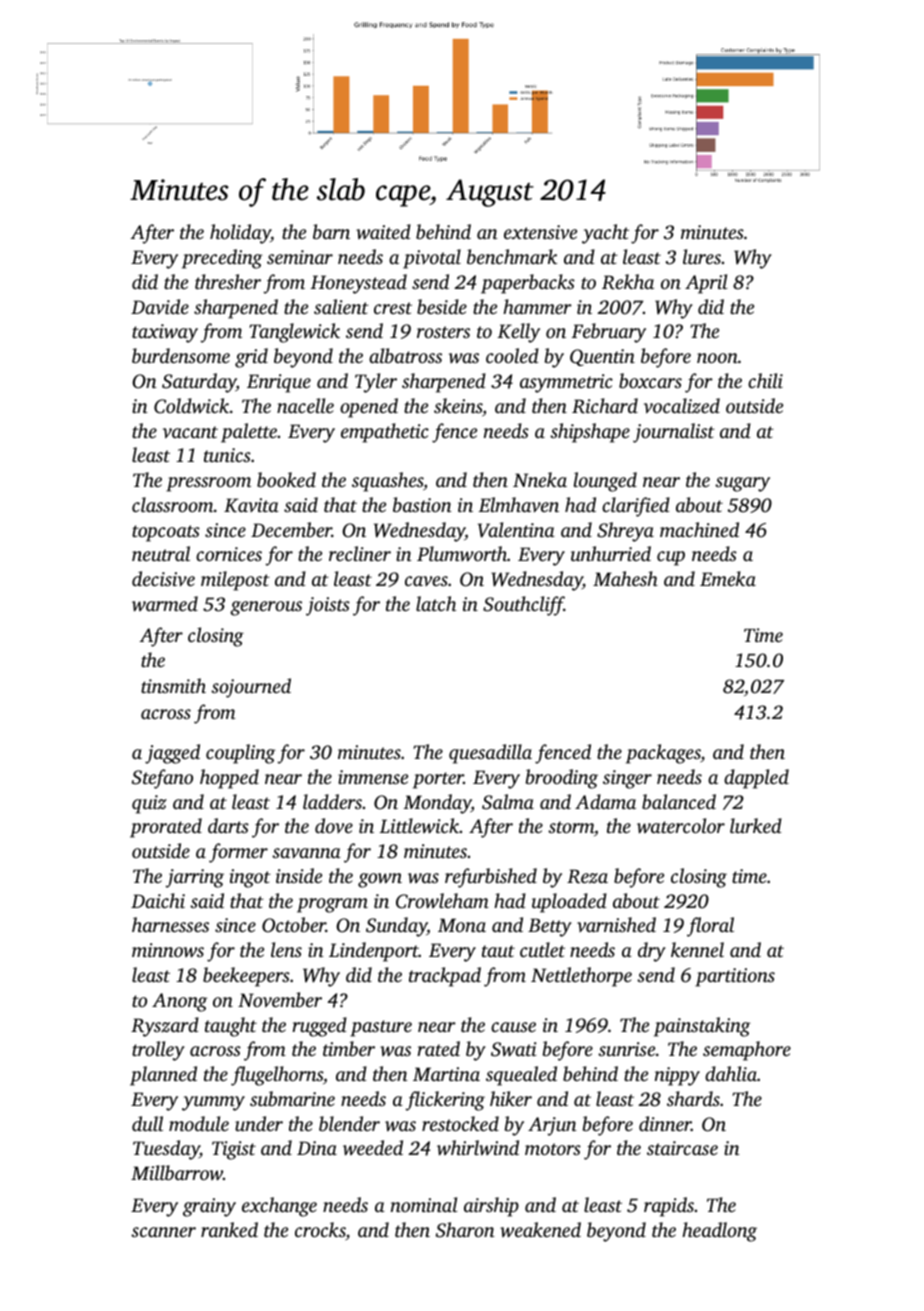  Describe the element at coordinates (173, 685) in the screenshot. I see `tinsmith` at that location.
